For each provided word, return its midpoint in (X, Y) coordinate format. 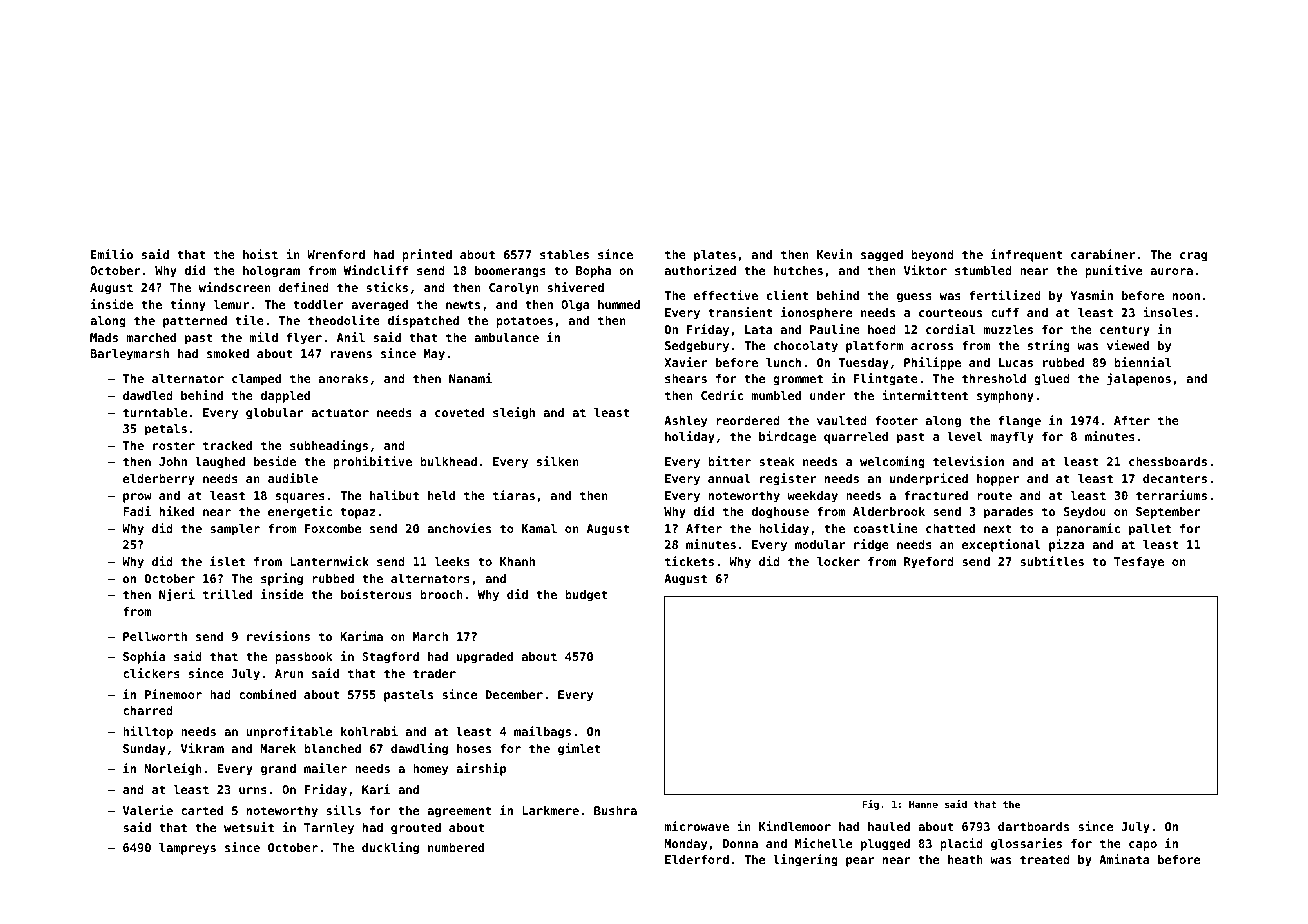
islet (227, 561)
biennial (1142, 362)
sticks (387, 287)
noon (1186, 296)
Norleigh (173, 769)
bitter (729, 461)
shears (686, 378)
